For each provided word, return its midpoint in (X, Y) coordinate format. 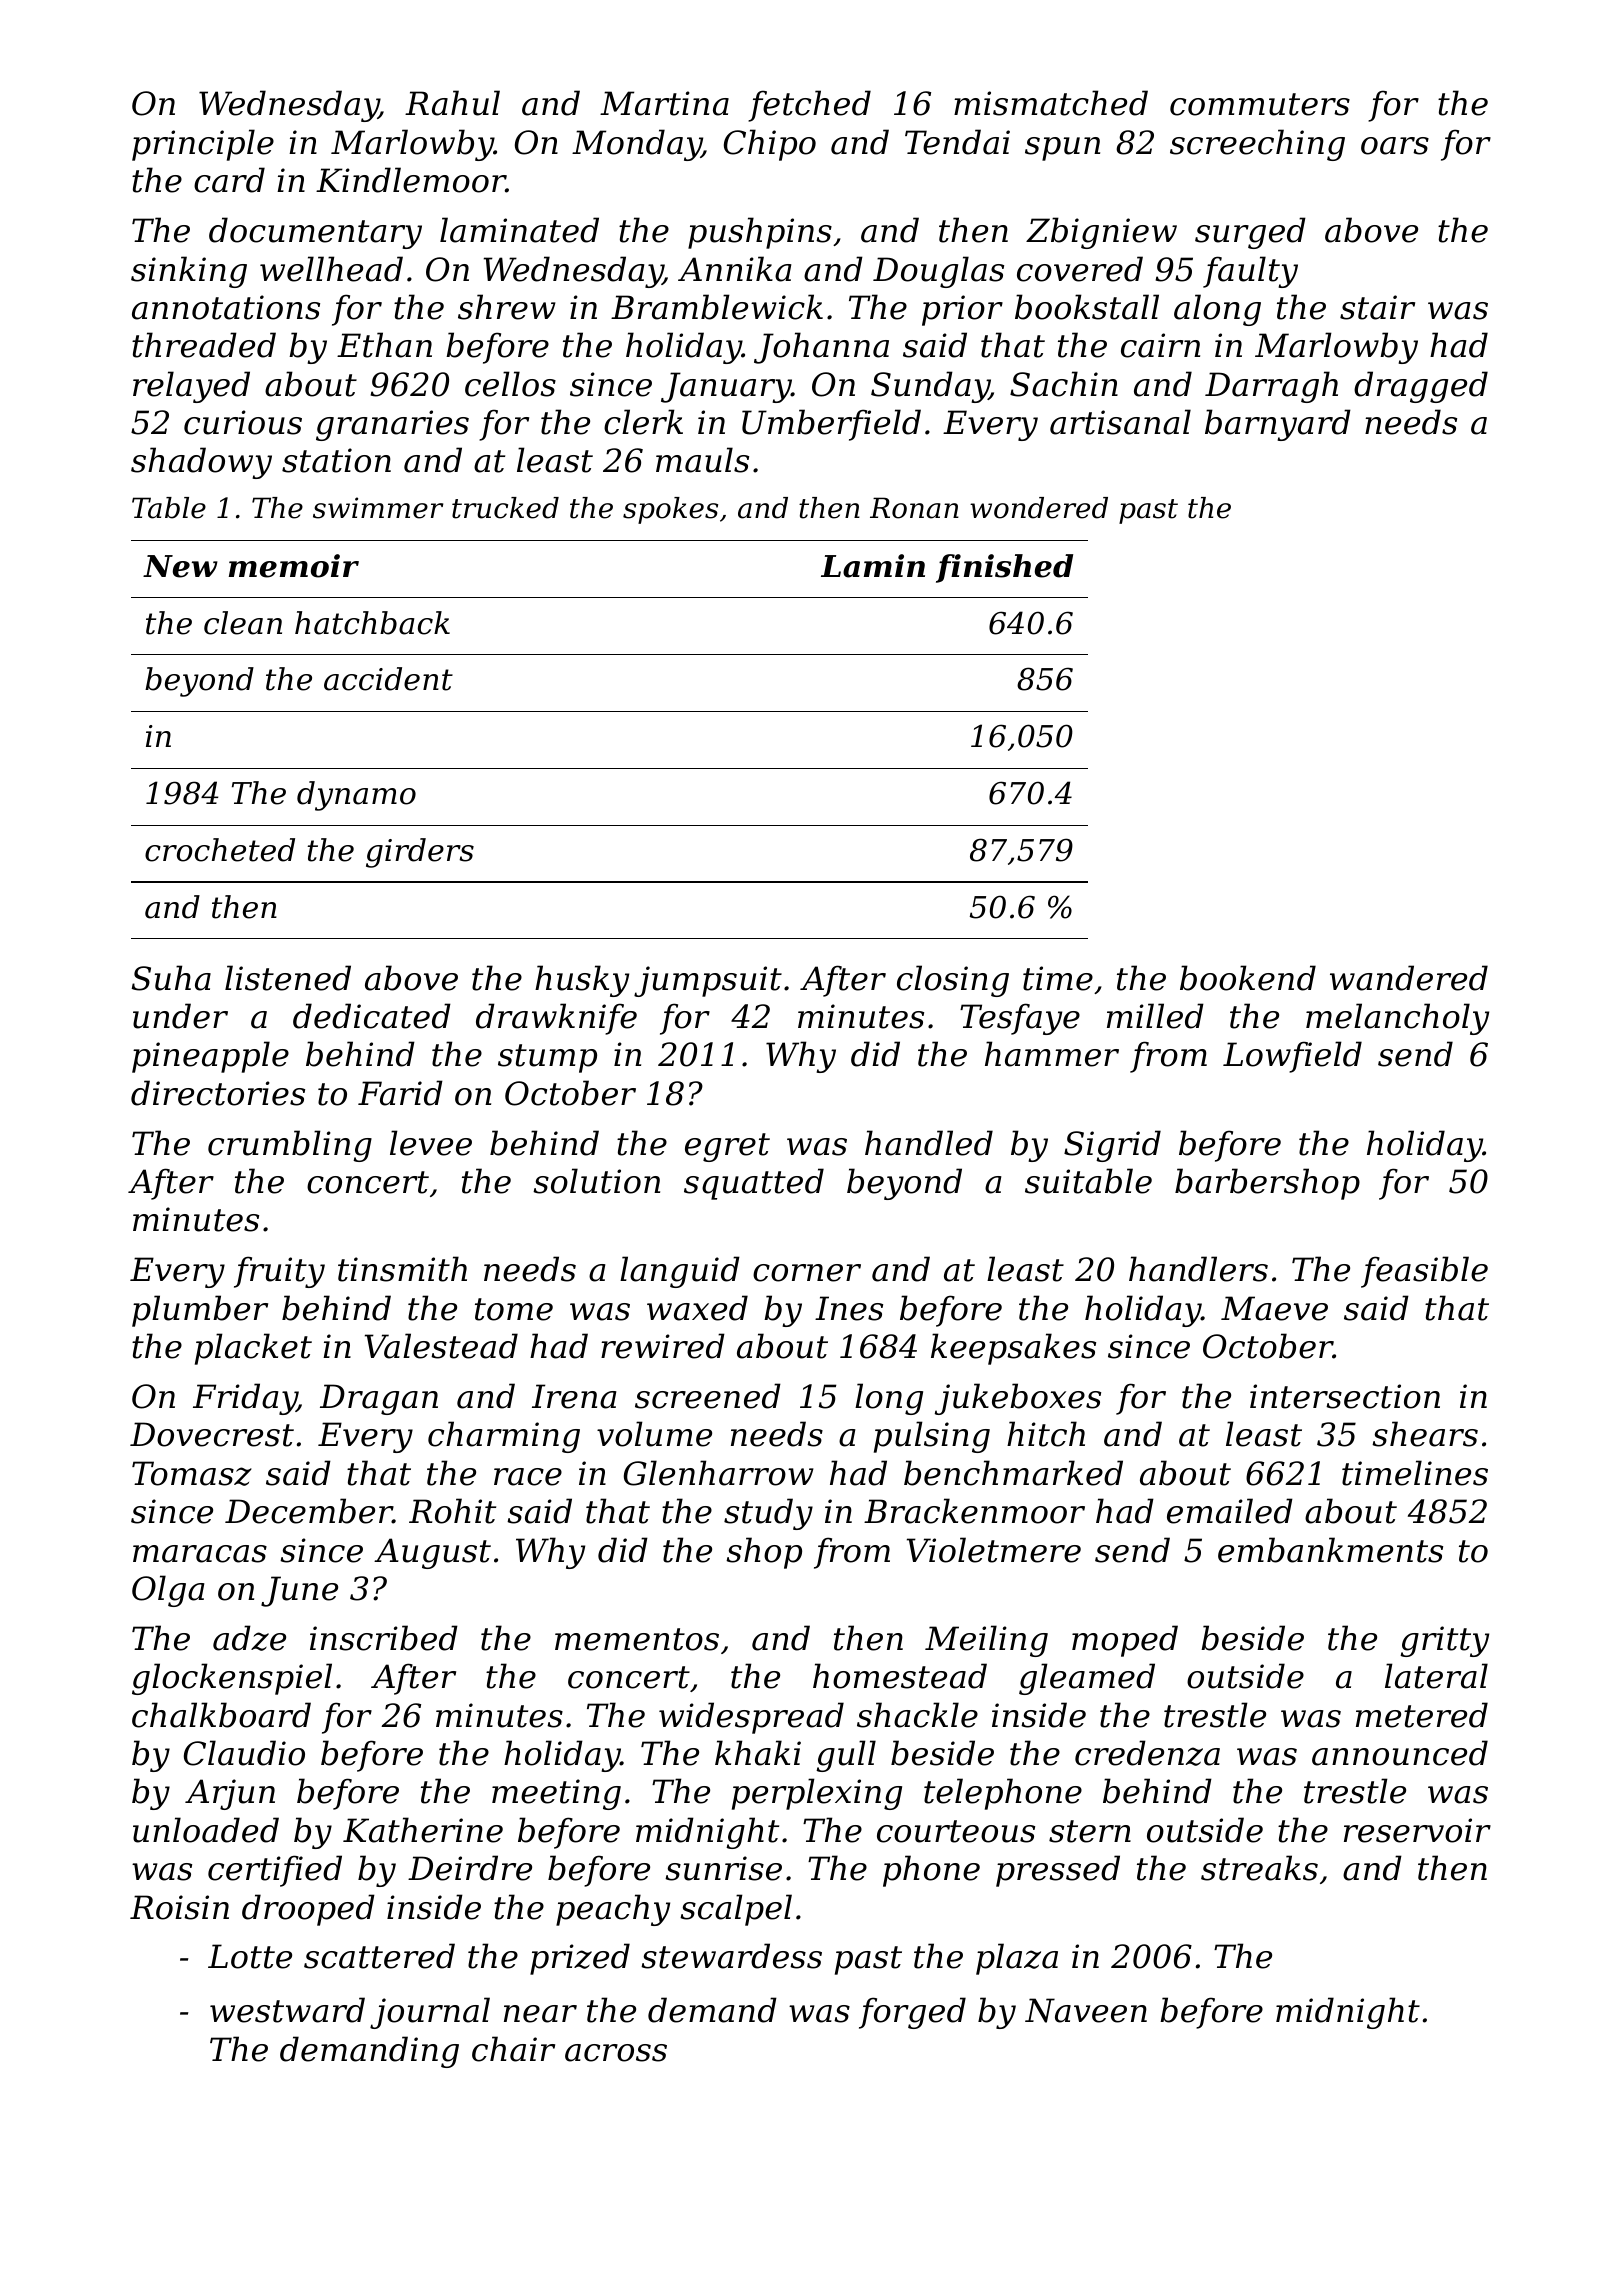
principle (203, 145)
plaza (1017, 1959)
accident (388, 679)
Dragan (379, 1399)
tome (514, 1309)
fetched (809, 106)
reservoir (1417, 1830)
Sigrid (1112, 1146)
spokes (670, 510)
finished (1004, 568)
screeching (1257, 145)
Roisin (179, 1907)
